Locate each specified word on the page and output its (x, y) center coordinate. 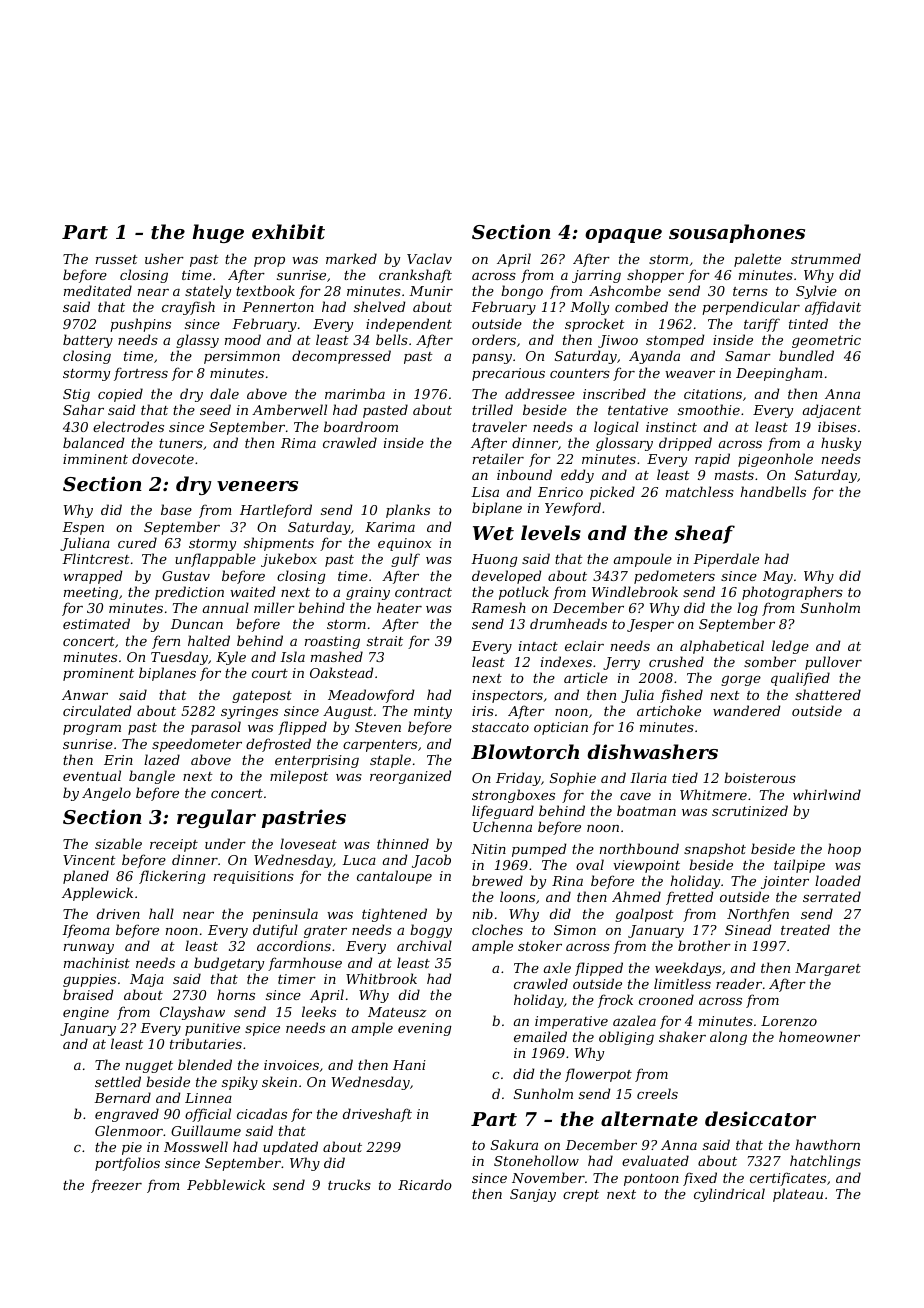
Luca (359, 860)
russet (117, 259)
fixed (700, 1179)
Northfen (758, 915)
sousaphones (737, 233)
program (92, 730)
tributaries (206, 1043)
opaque (623, 236)
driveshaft (377, 1115)
